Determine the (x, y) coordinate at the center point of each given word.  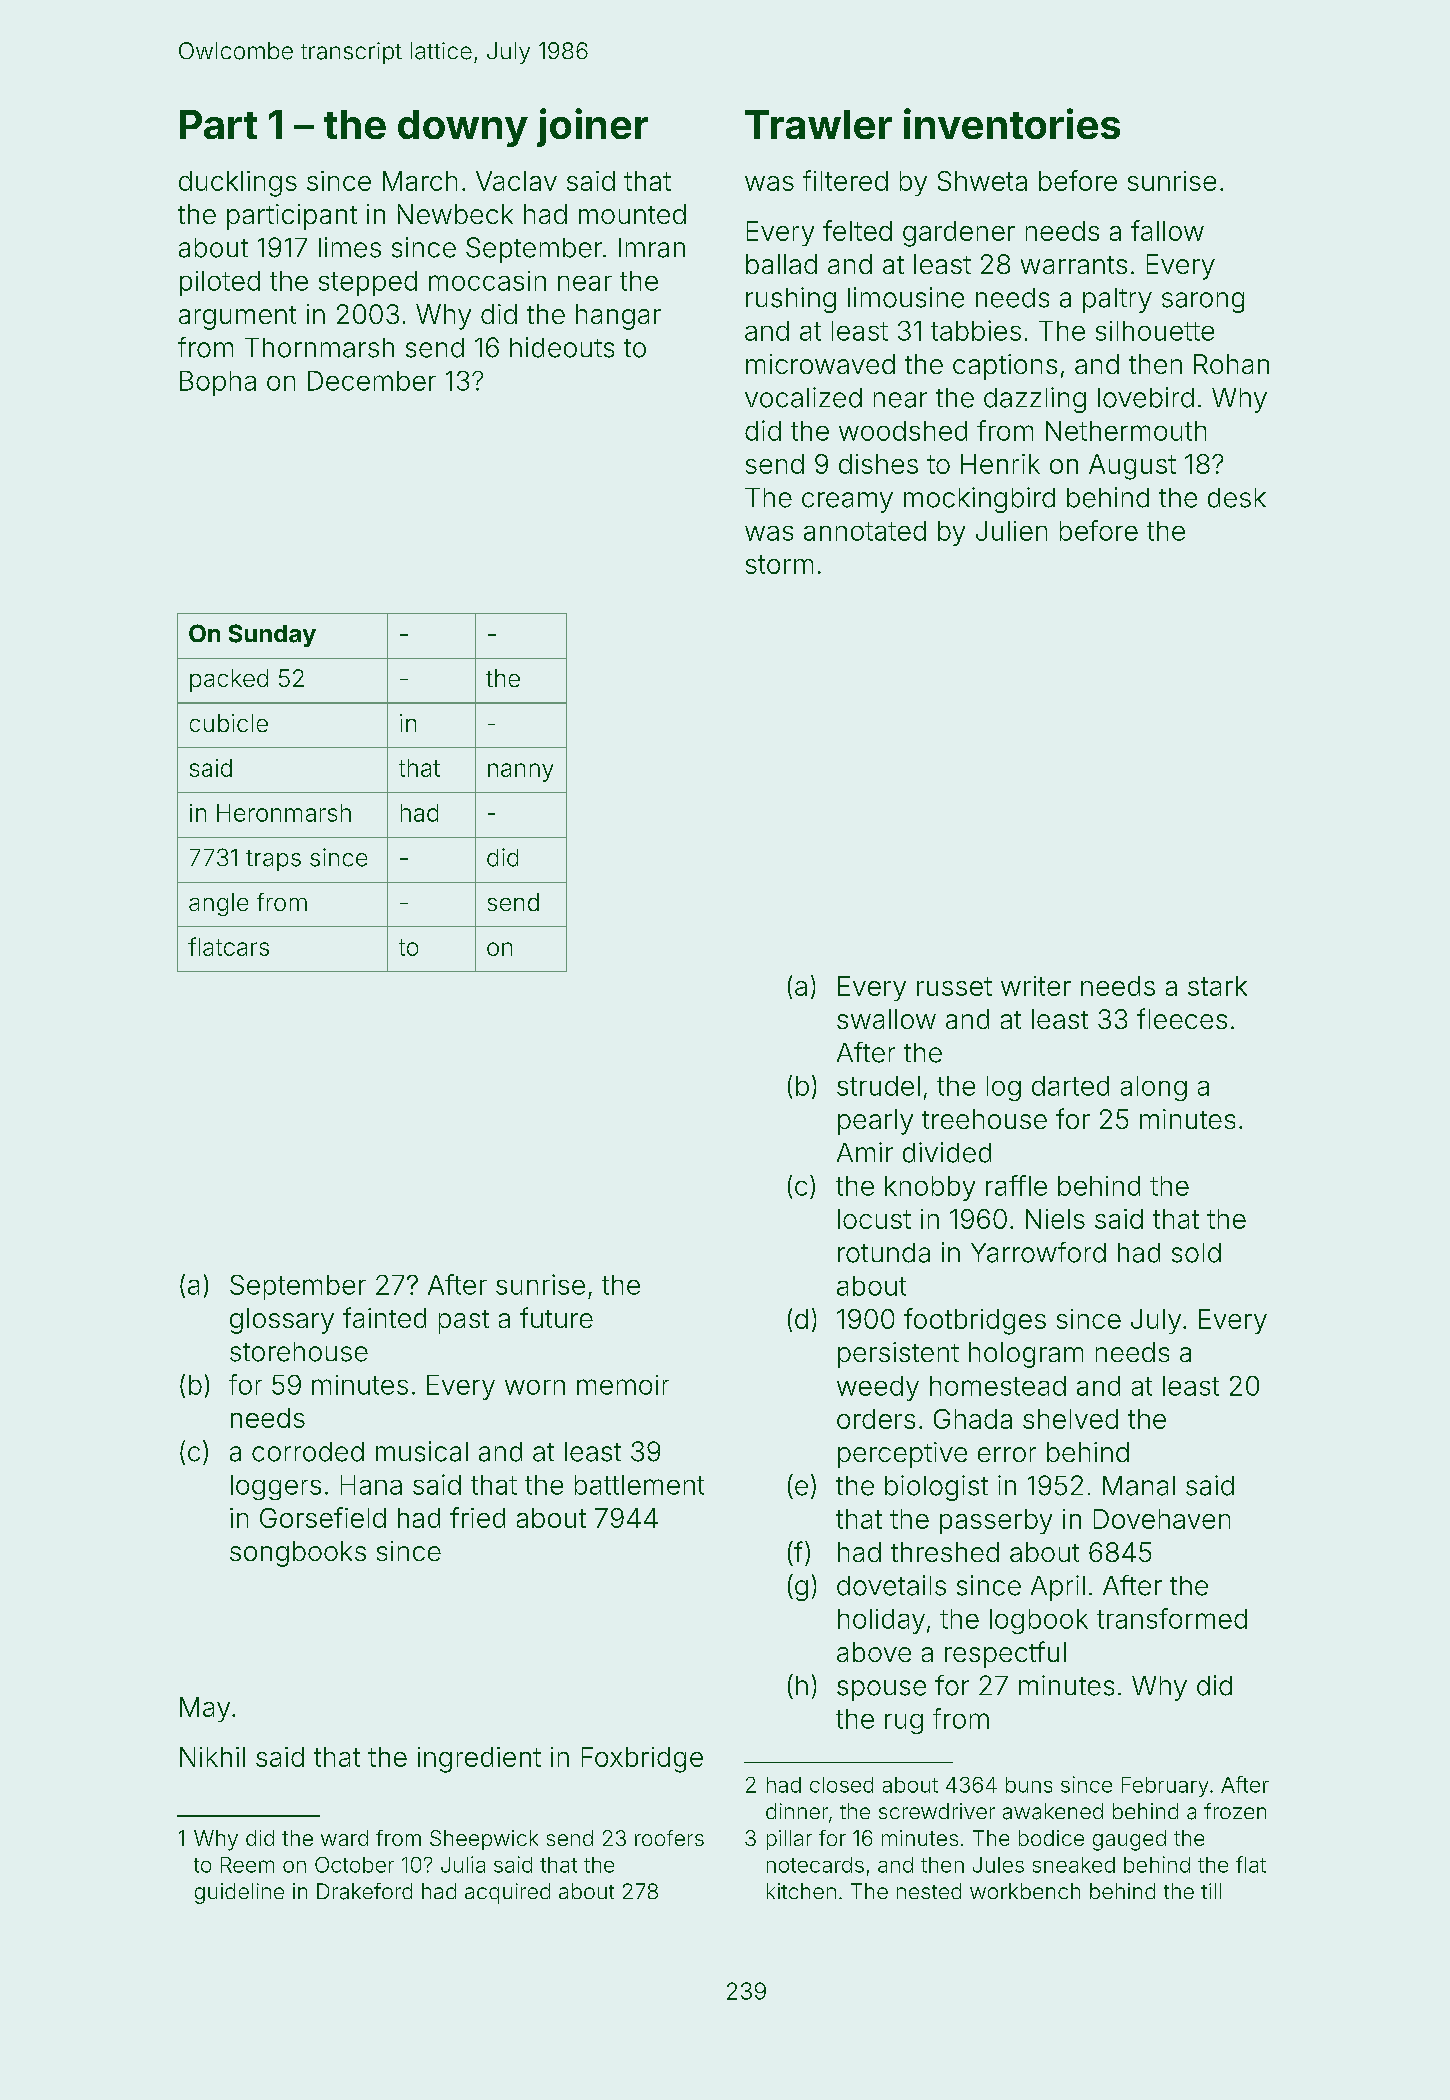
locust (874, 1219)
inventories (1012, 123)
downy (463, 128)
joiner (592, 127)
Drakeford (364, 1891)
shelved (1070, 1419)
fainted (384, 1317)
